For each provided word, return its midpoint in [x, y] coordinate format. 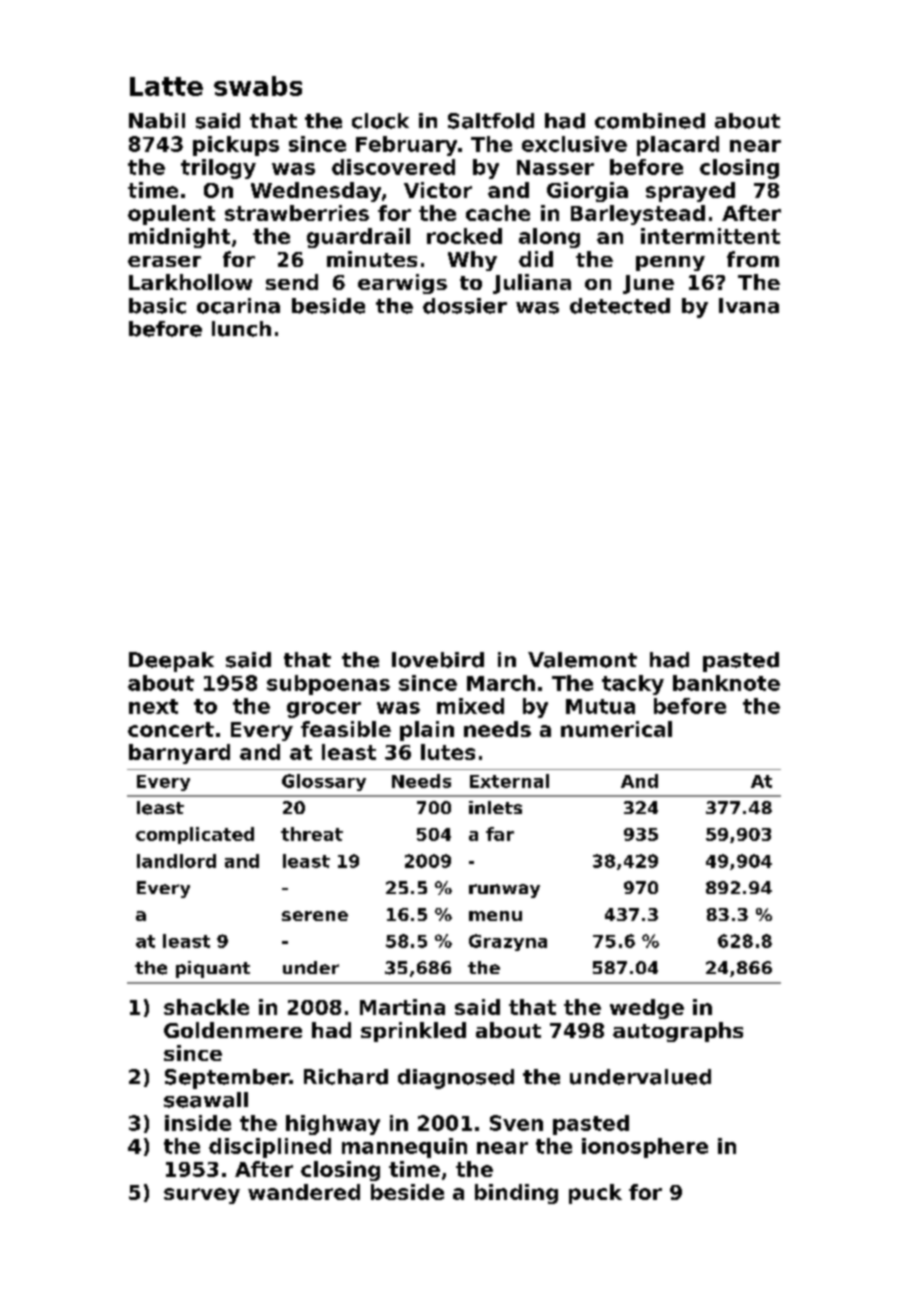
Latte [166, 86]
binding [516, 1194]
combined [650, 121]
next [153, 706]
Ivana [749, 306]
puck [595, 1194]
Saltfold [491, 121]
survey [202, 1196]
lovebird [438, 660]
